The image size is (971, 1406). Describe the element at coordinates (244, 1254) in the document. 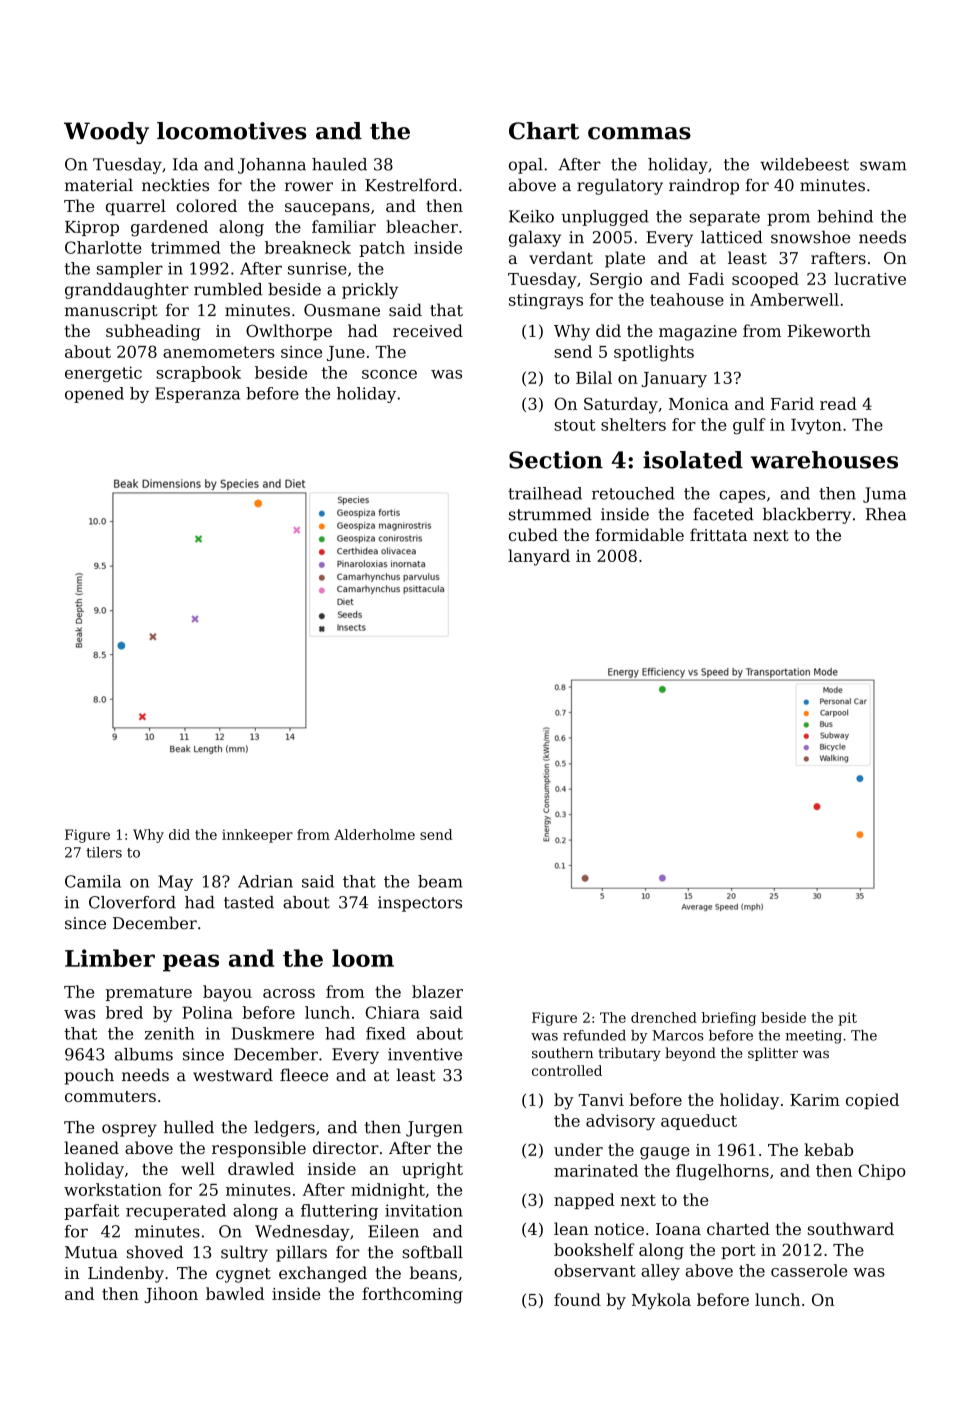

I see `sultry` at that location.
